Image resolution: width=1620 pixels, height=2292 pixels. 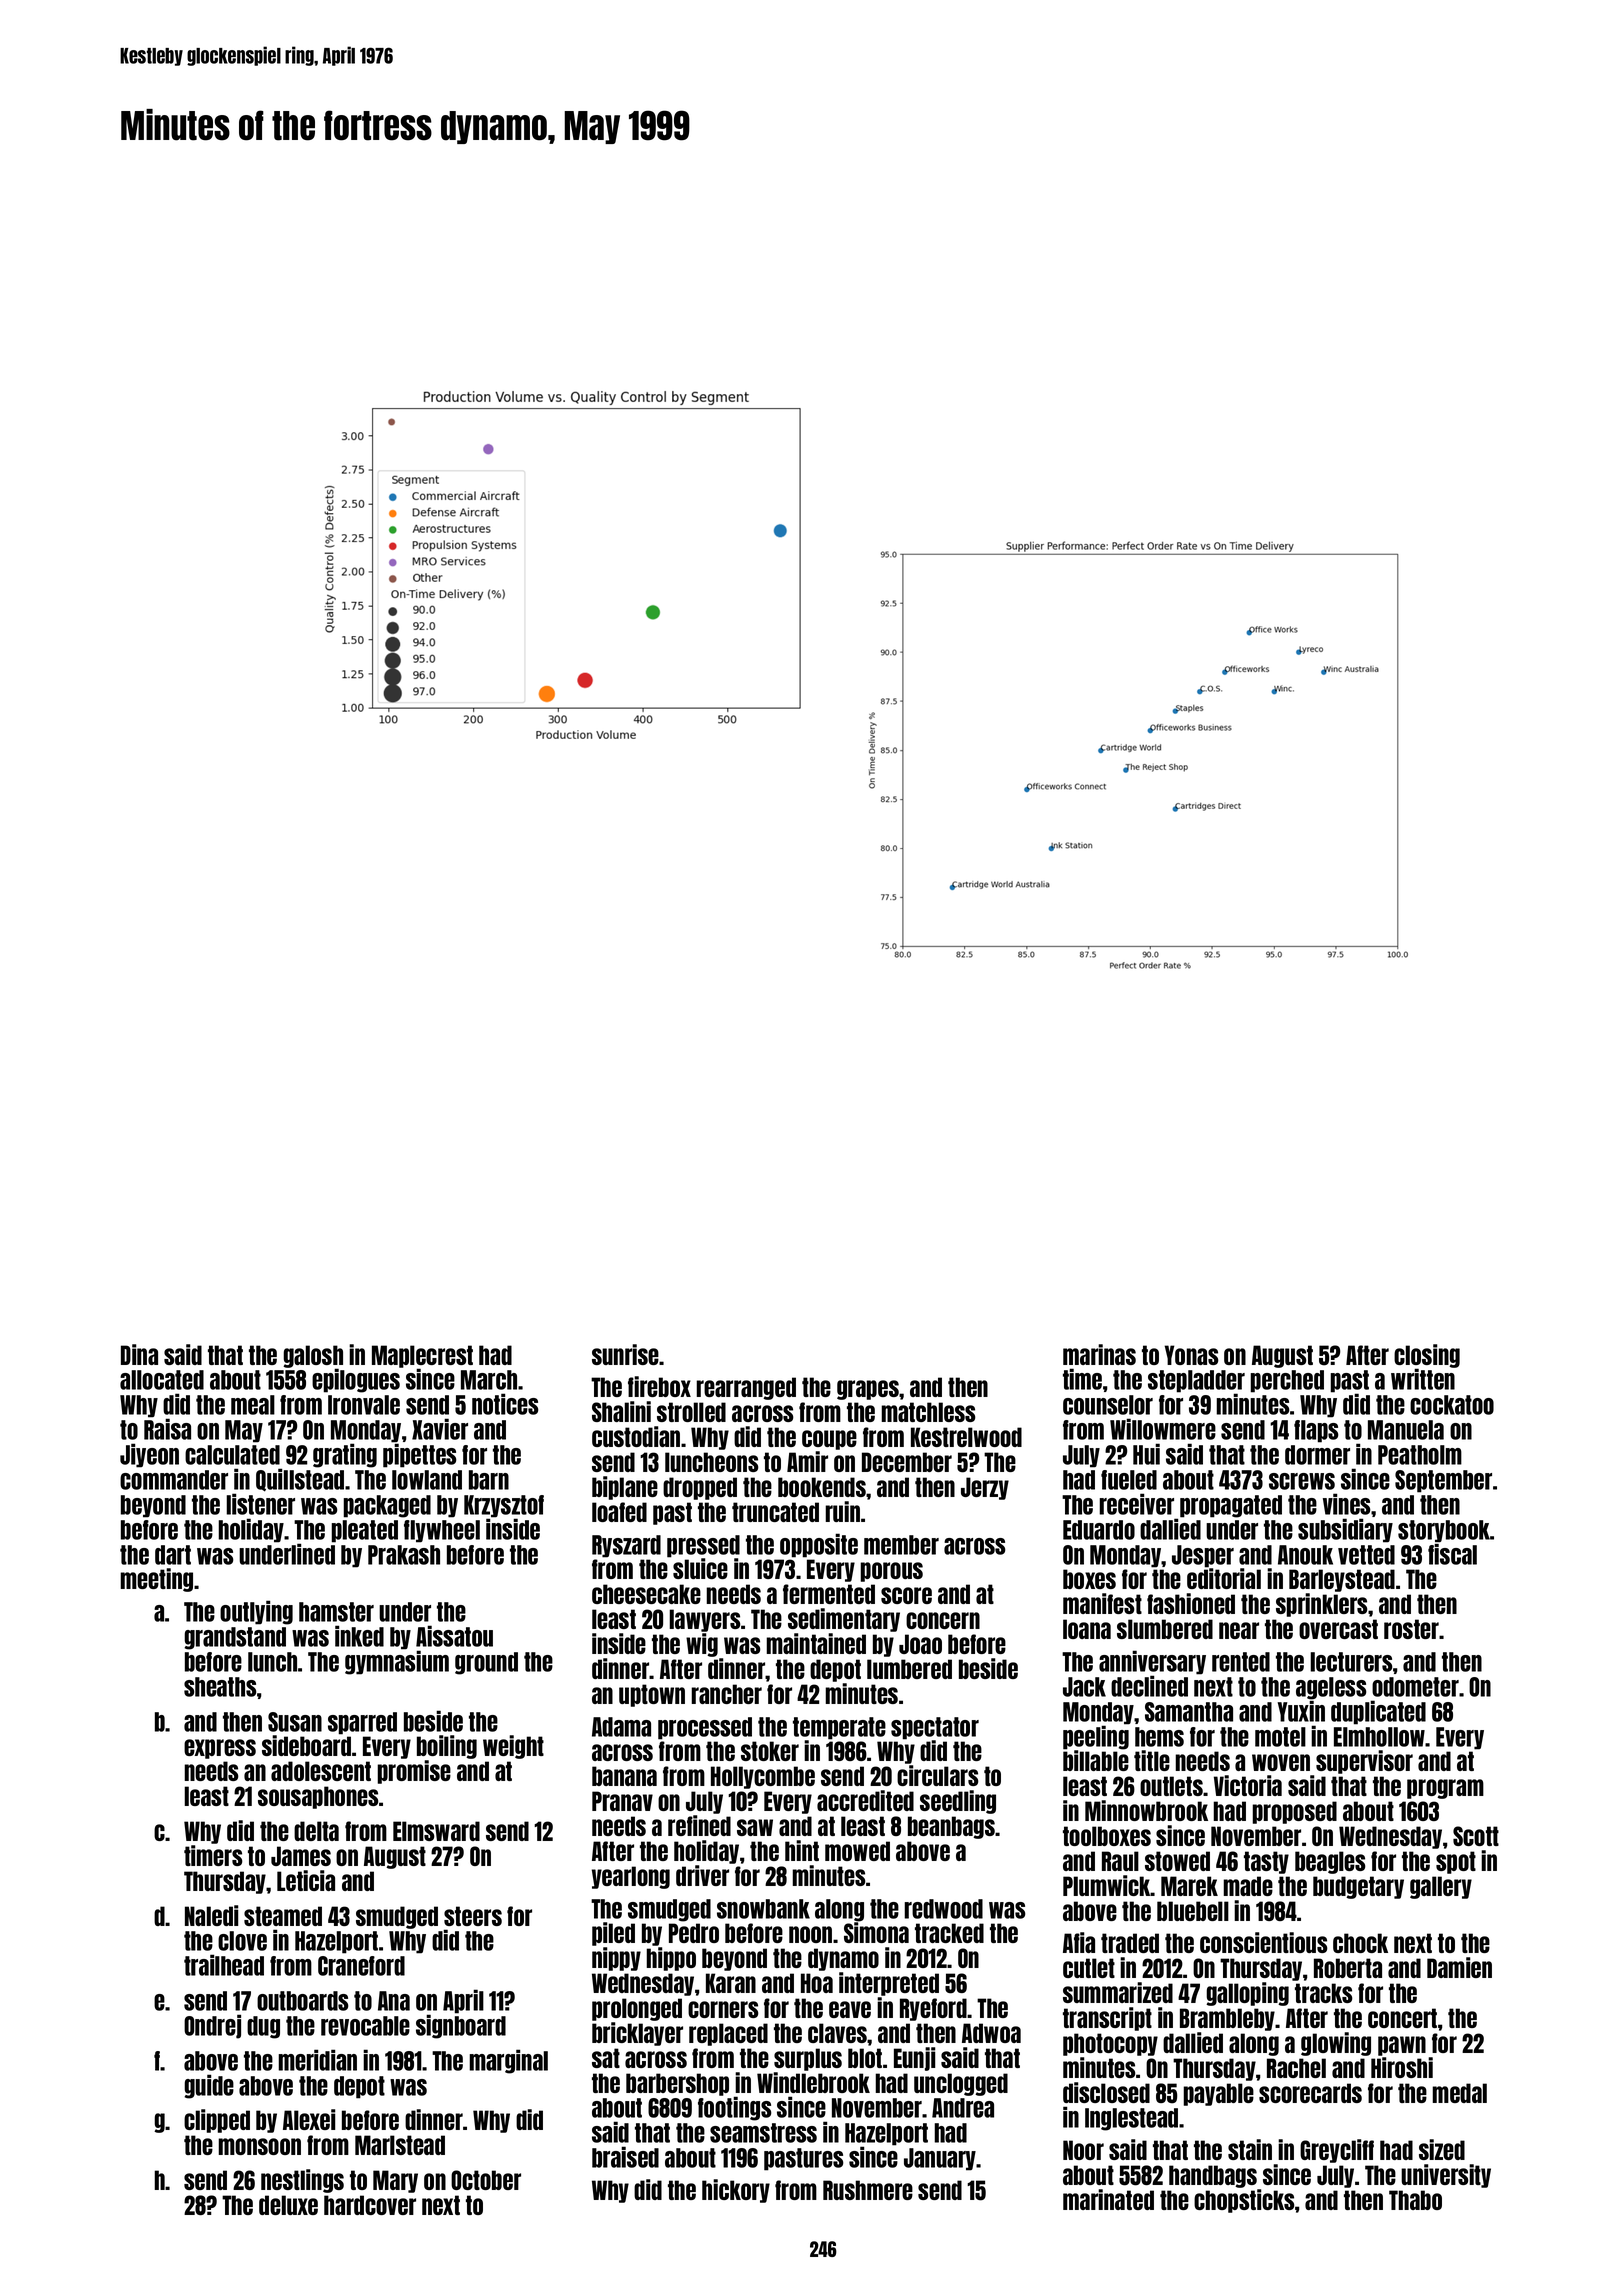 What do you see at coordinates (220, 1749) in the screenshot?
I see `express` at bounding box center [220, 1749].
